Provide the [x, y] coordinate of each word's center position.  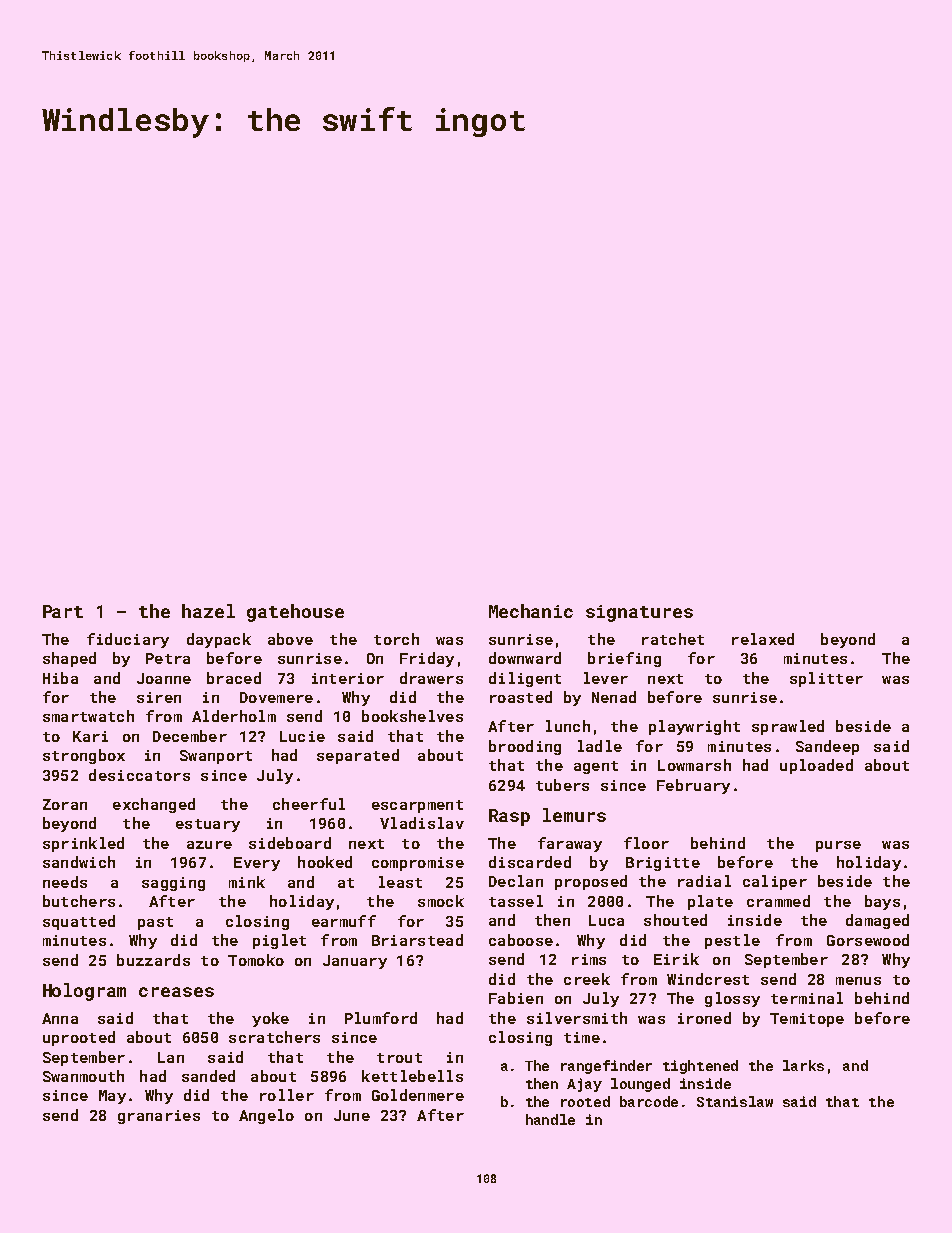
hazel [208, 611]
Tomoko [256, 960]
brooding [525, 747]
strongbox [84, 756]
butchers [79, 901]
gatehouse [295, 613]
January [355, 962]
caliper [775, 882]
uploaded [816, 766]
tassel [516, 901]
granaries [159, 1117]
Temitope [807, 1020]
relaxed [763, 639]
